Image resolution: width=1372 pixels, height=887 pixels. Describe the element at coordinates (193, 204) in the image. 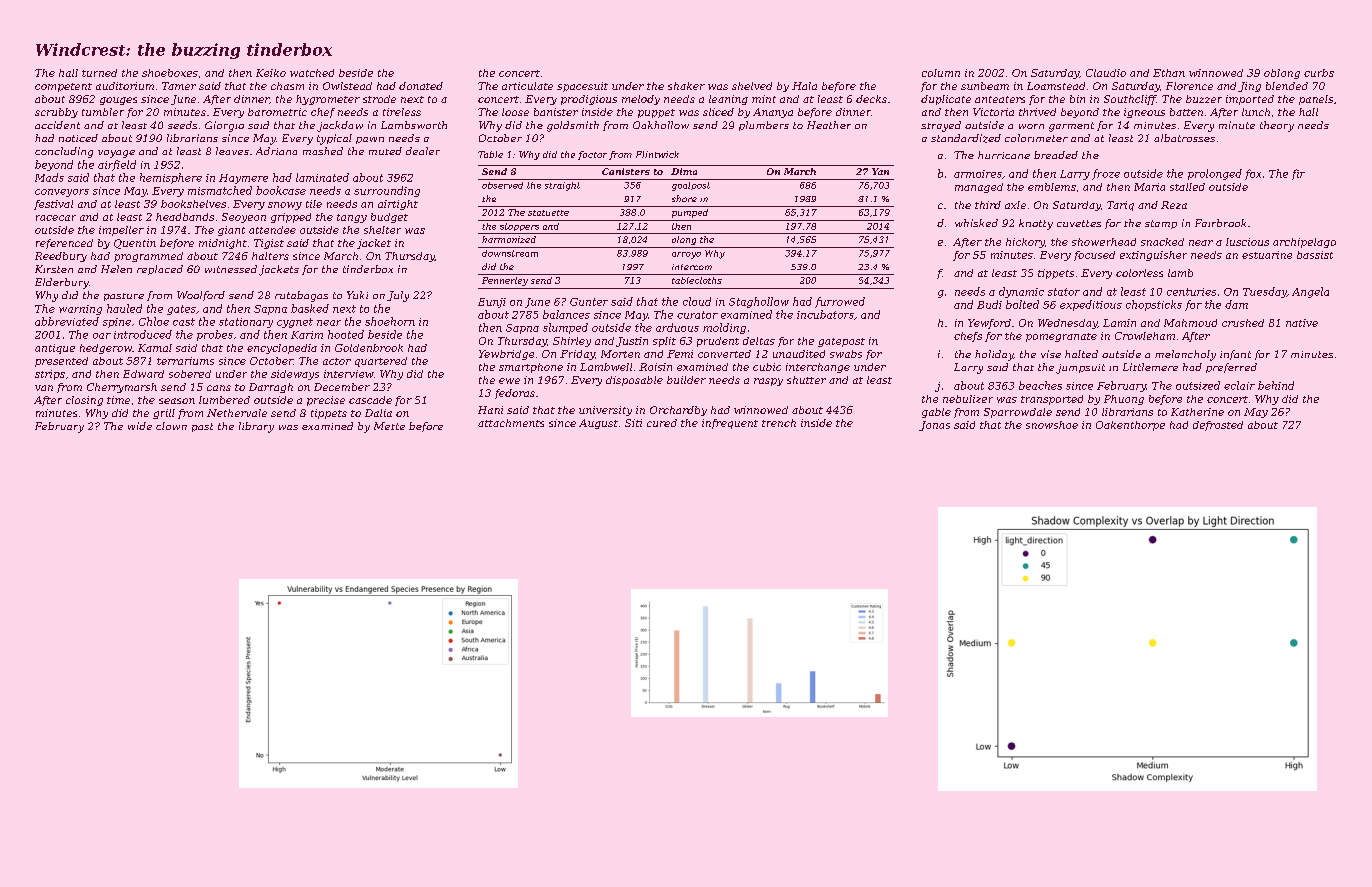

I see `bookshelves` at that location.
